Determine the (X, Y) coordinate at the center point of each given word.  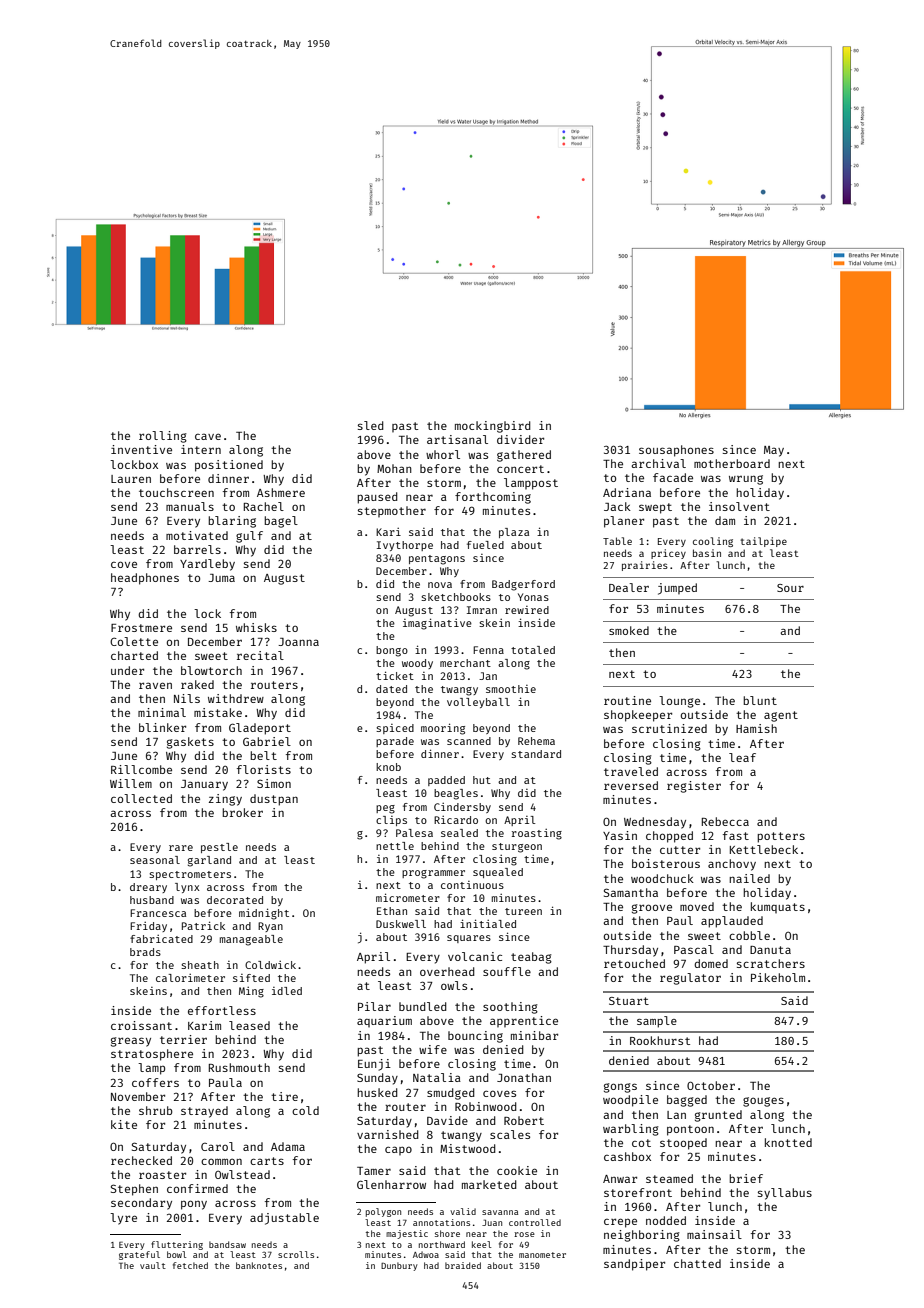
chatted (697, 1263)
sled (371, 425)
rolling (163, 437)
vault (153, 1265)
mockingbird (493, 427)
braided (463, 1265)
